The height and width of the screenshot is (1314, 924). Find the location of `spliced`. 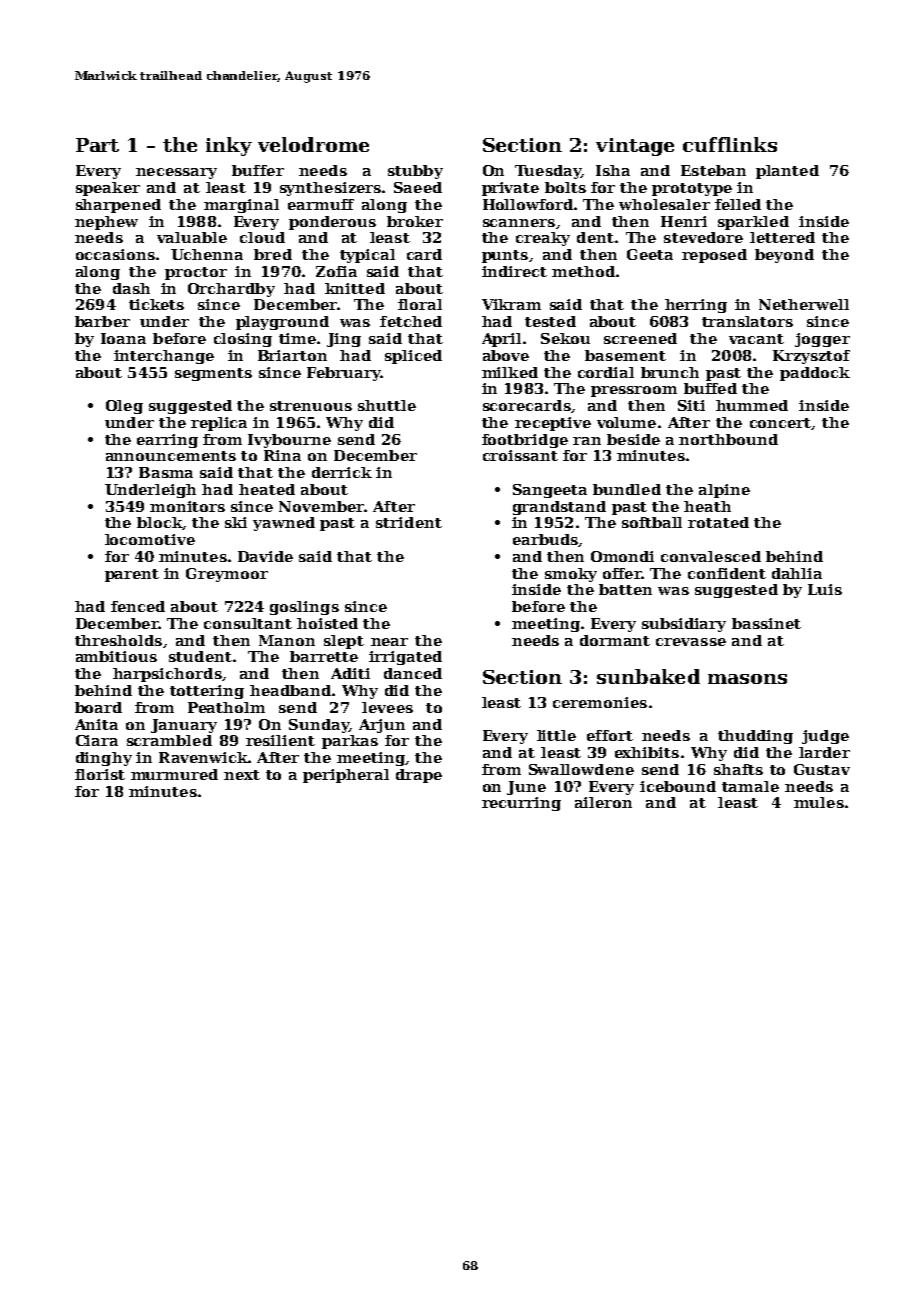

spliced is located at coordinates (413, 357).
